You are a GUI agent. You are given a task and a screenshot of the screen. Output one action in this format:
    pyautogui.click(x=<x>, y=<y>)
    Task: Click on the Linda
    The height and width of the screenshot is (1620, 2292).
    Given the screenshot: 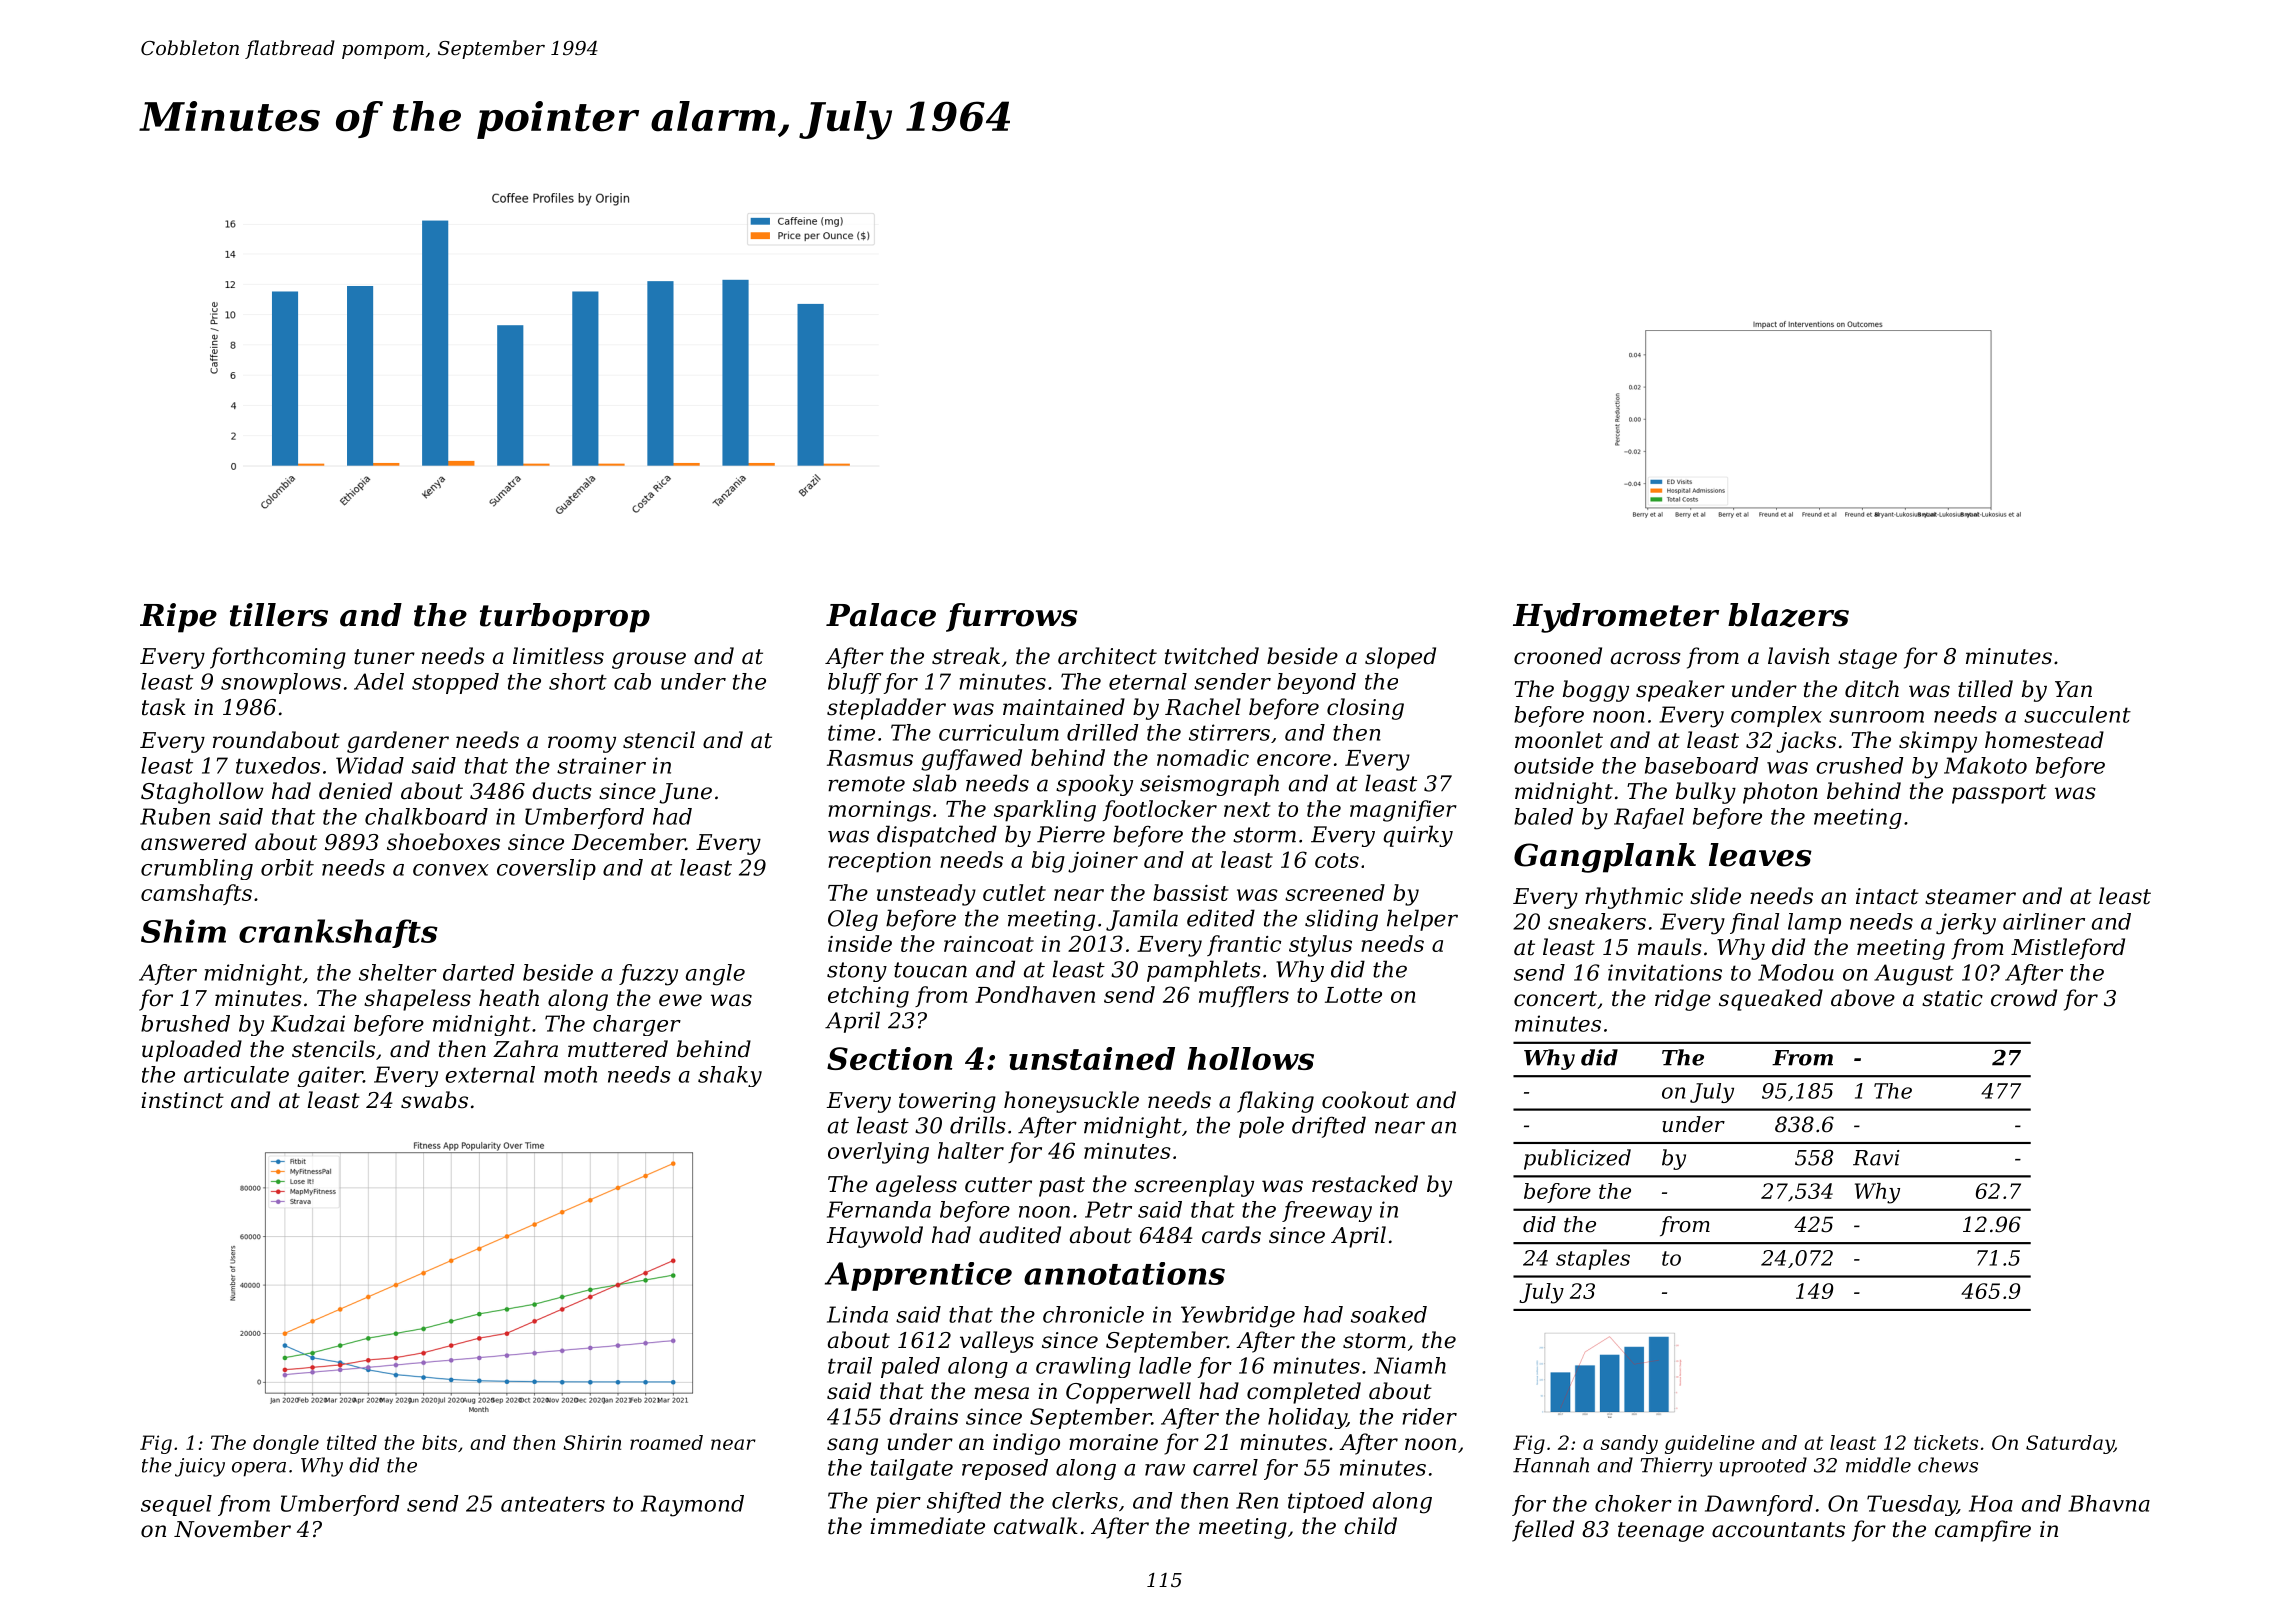 What is the action you would take?
    pyautogui.click(x=857, y=1314)
